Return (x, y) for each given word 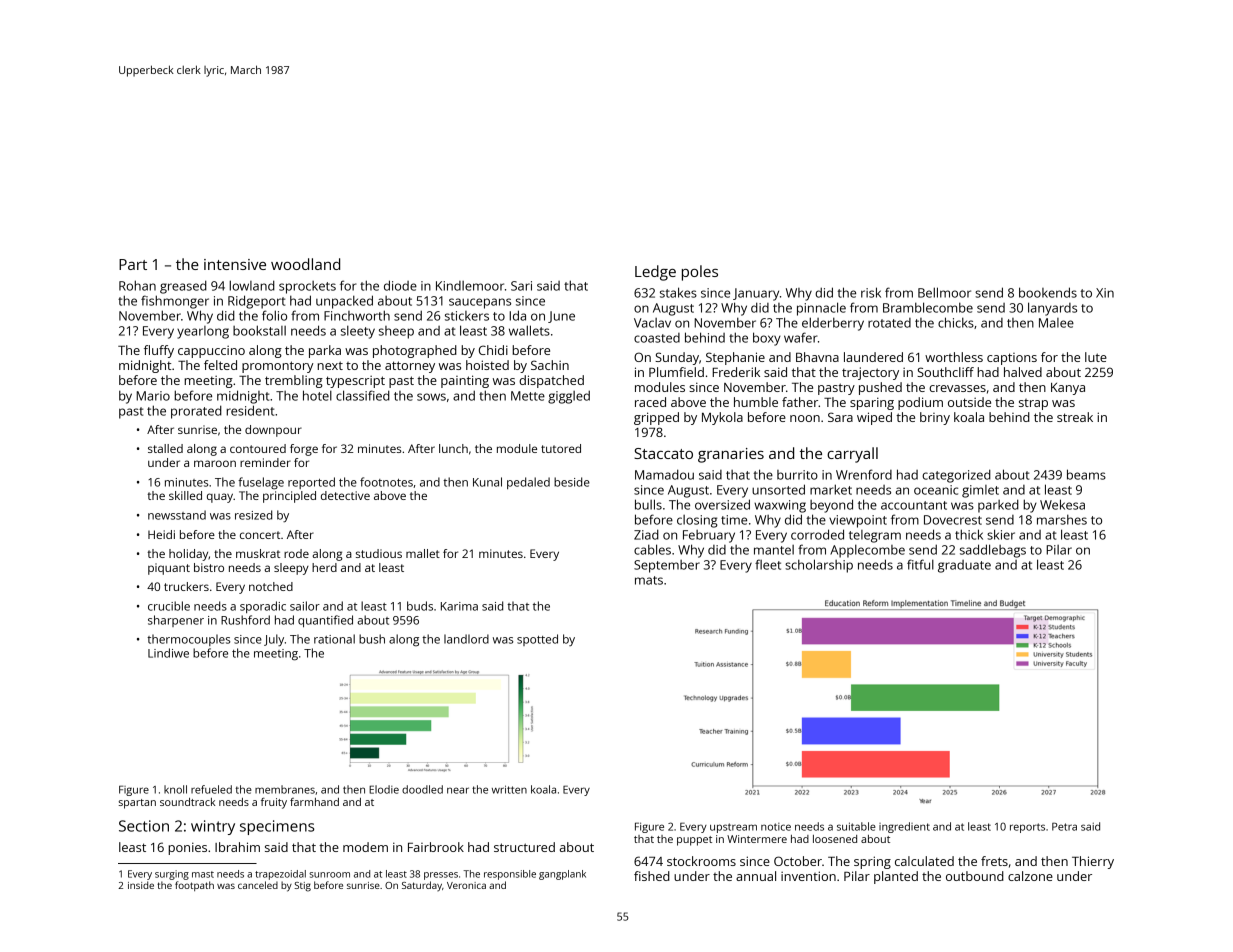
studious (379, 553)
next (330, 365)
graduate (964, 566)
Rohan (137, 285)
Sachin (550, 365)
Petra (1064, 826)
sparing (872, 403)
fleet (768, 564)
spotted (537, 640)
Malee (1056, 323)
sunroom (329, 875)
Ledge (655, 273)
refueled (211, 789)
